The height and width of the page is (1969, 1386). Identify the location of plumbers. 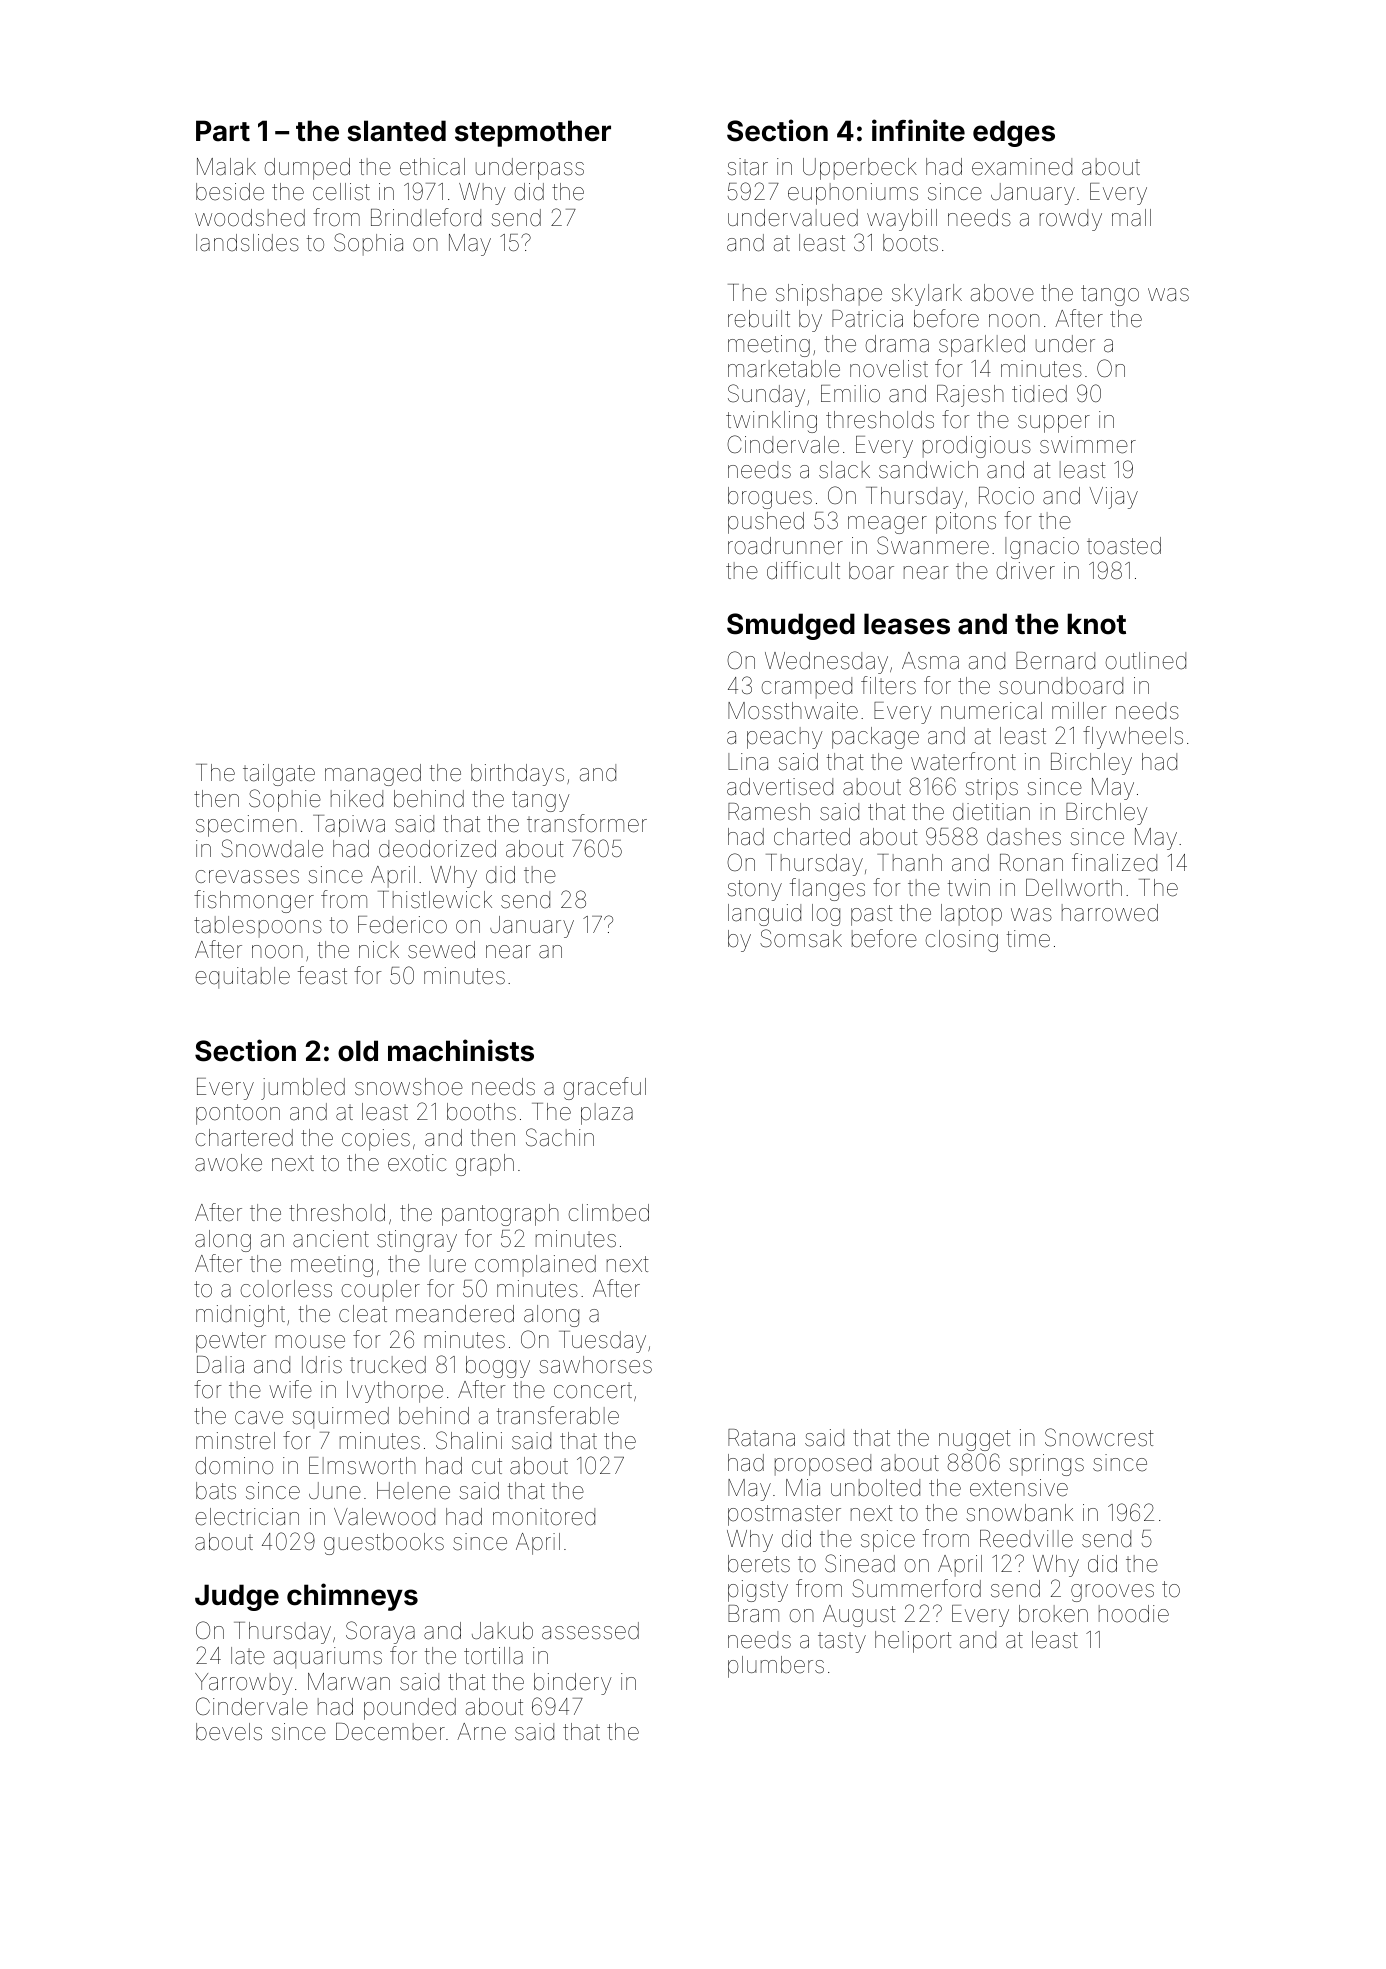
(776, 1667).
